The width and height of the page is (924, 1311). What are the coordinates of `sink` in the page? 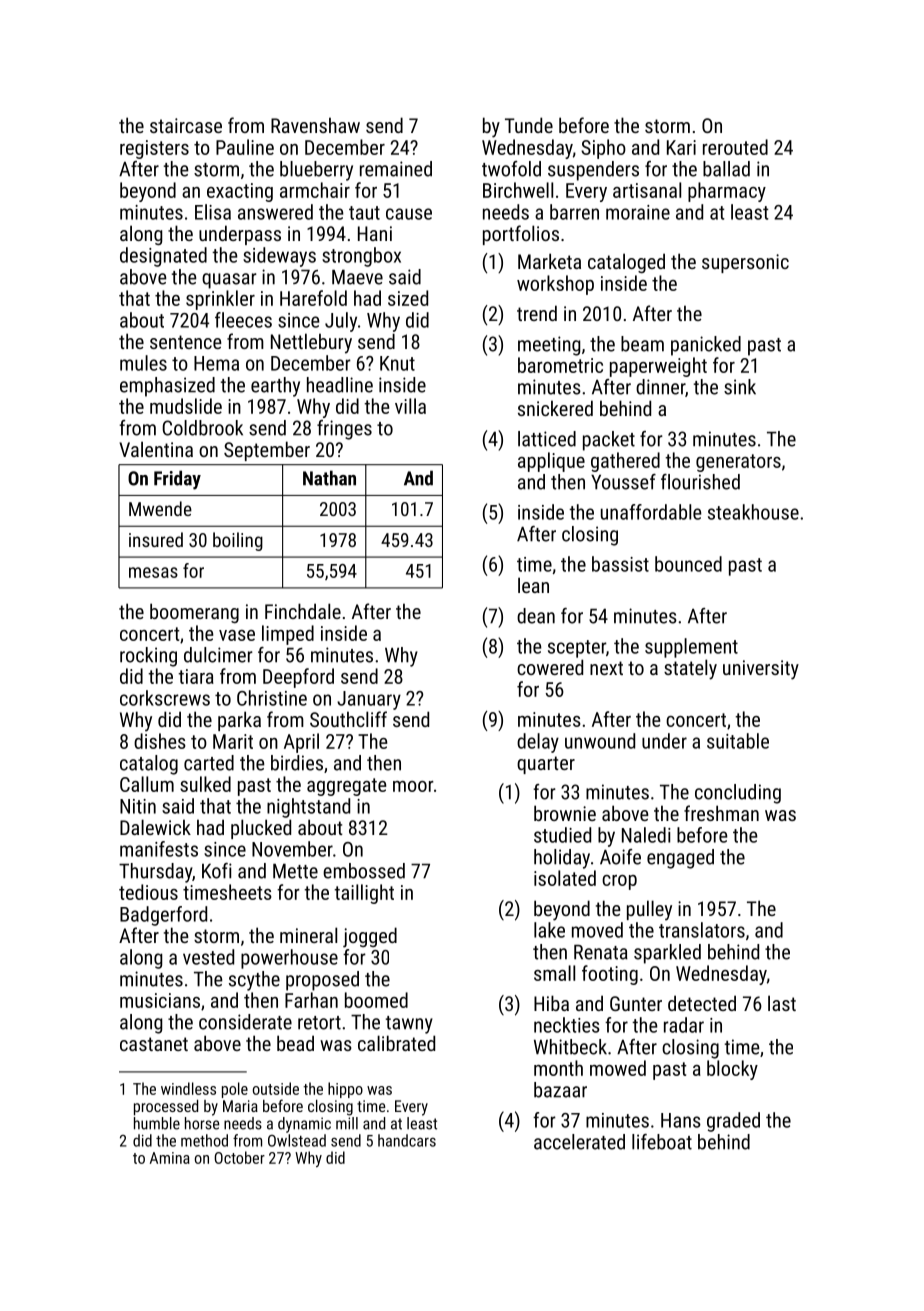 It's located at (740, 387).
